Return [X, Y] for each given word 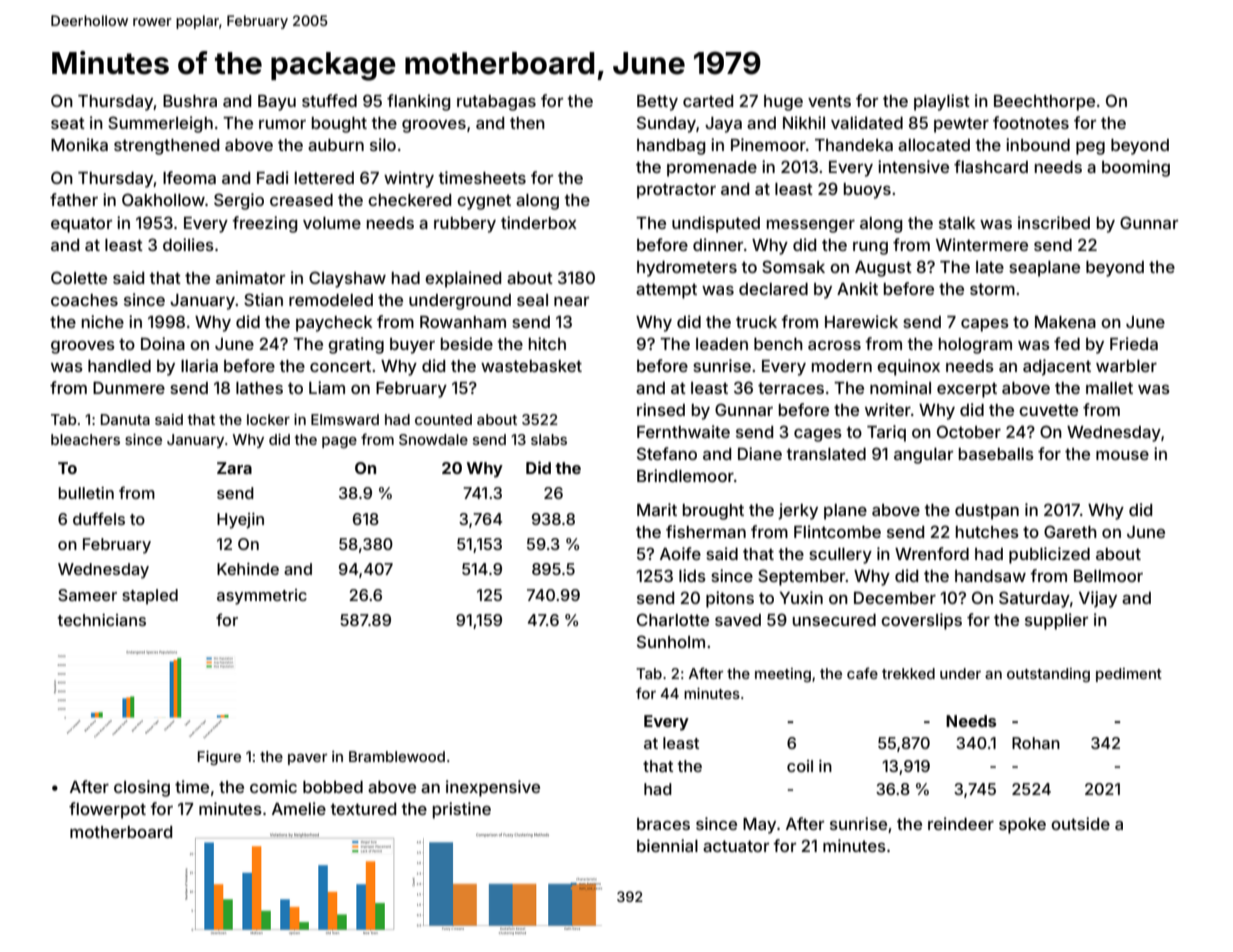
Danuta [125, 419]
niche [103, 321]
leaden [722, 344]
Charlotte [673, 619]
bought [339, 125]
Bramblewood [397, 756]
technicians [102, 620]
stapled [150, 597]
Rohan [1036, 743]
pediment [1129, 675]
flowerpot [107, 810]
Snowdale [433, 439]
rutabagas [496, 103]
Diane [760, 453]
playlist [942, 102]
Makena [1065, 322]
